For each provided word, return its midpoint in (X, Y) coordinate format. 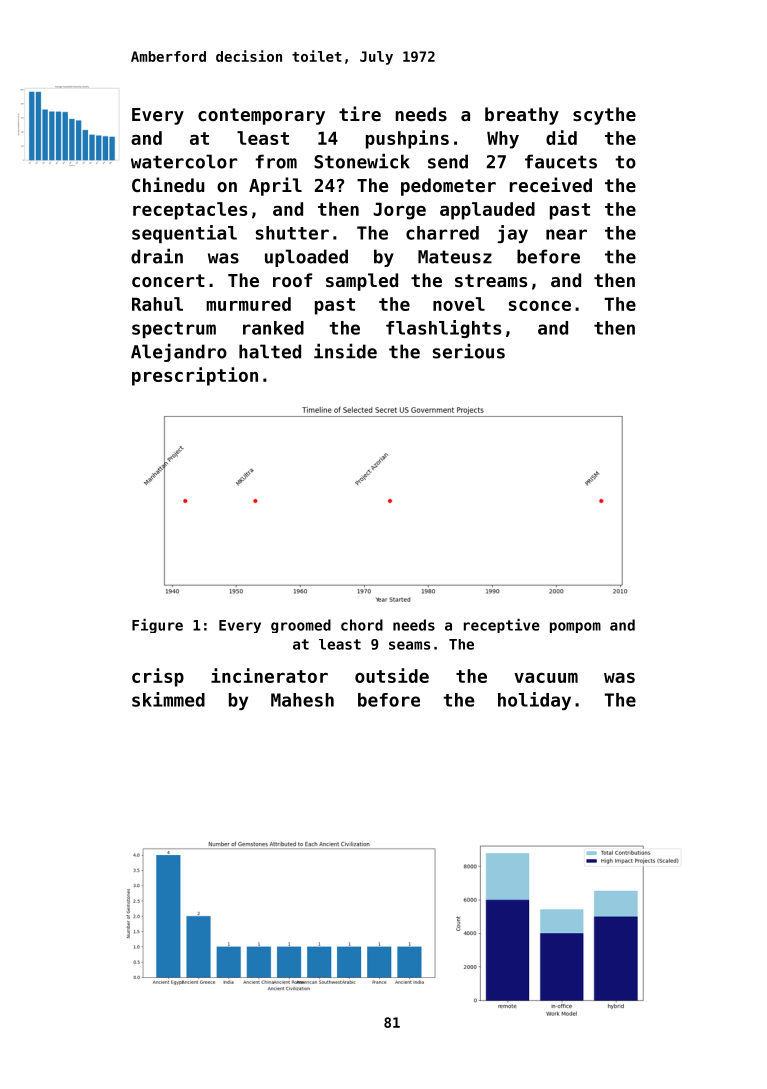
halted (270, 351)
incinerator (269, 675)
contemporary (261, 116)
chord (362, 625)
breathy (522, 116)
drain (157, 256)
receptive (502, 625)
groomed (301, 626)
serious (469, 351)
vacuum (546, 678)
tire (360, 113)
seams (409, 645)
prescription (195, 376)
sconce (540, 306)
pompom (575, 627)
